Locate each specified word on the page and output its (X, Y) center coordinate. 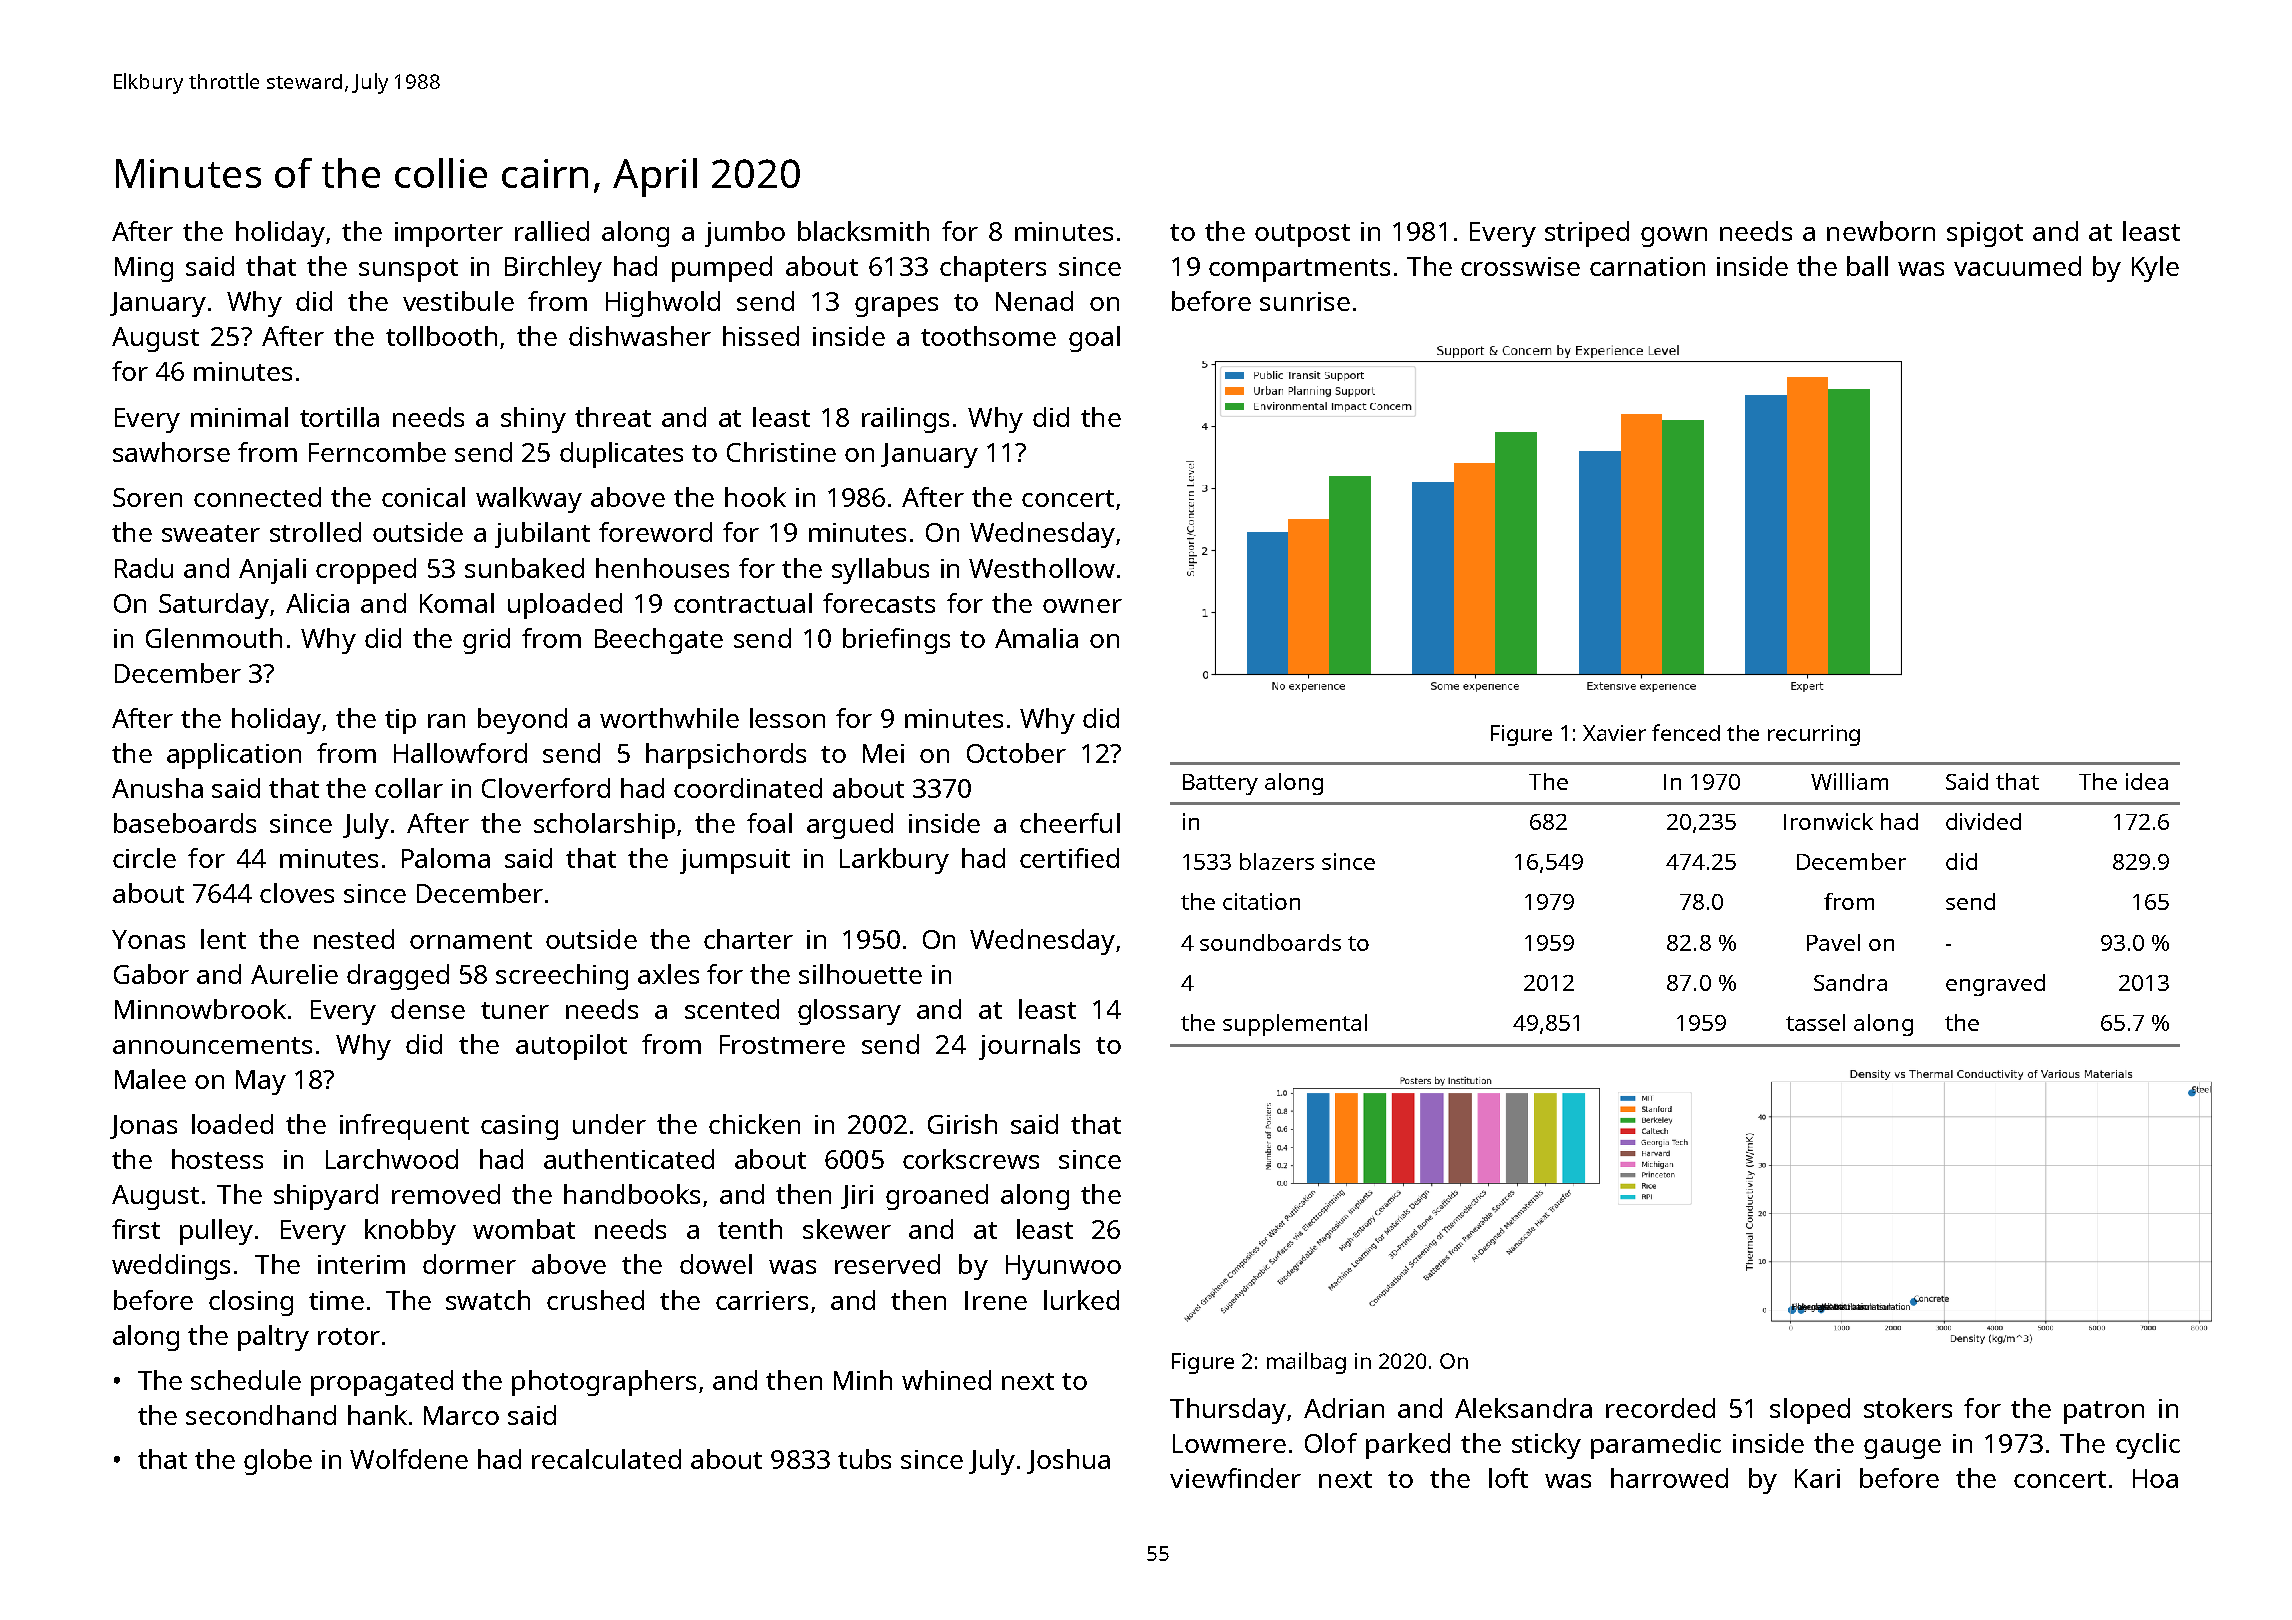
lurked (1081, 1300)
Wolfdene (409, 1459)
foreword (655, 532)
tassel (1815, 1022)
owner (1082, 606)
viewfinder (1235, 1478)
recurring (1814, 735)
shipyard (326, 1197)
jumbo (745, 234)
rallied (552, 231)
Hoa (2155, 1478)
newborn (1881, 231)
